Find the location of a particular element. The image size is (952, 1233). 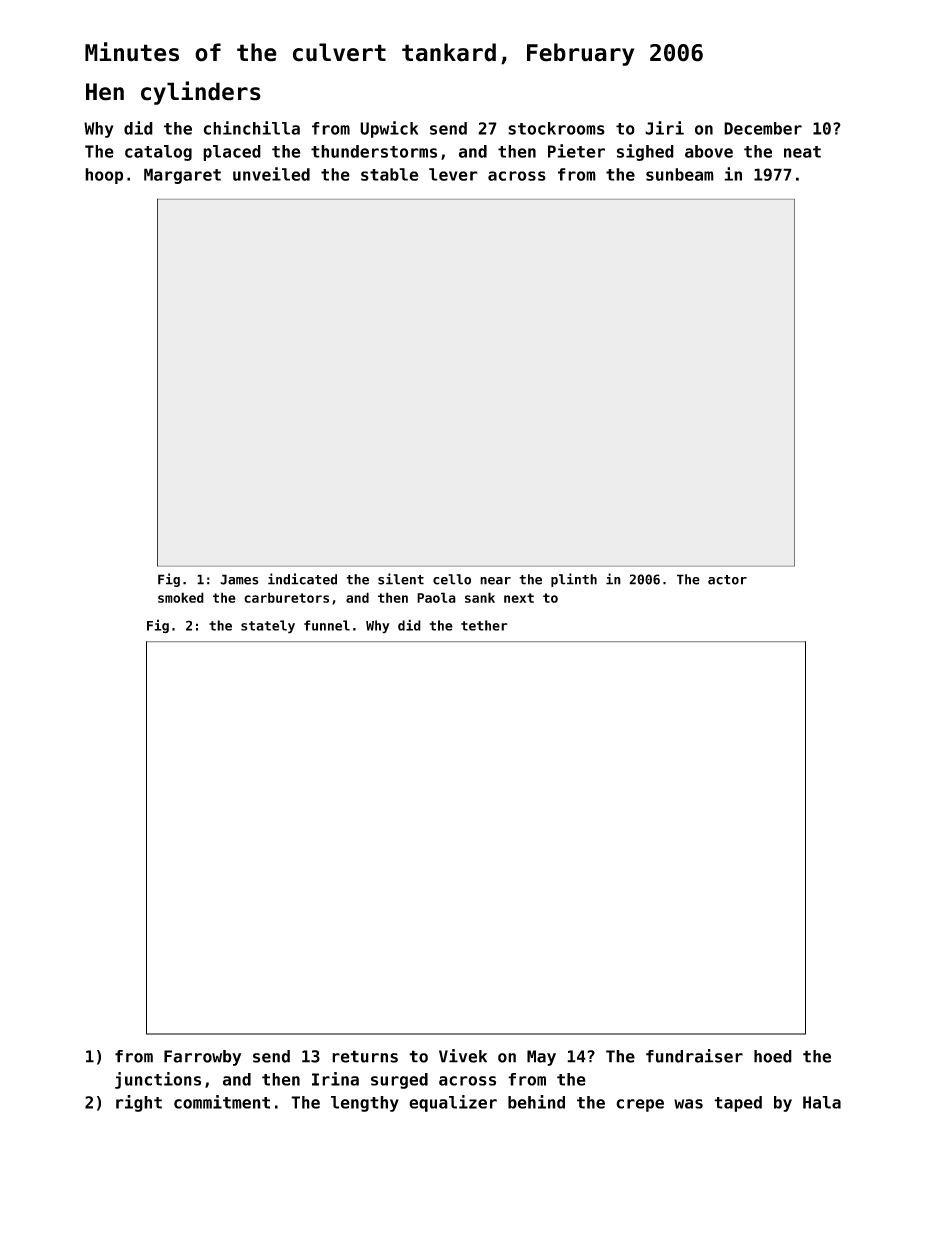

behind is located at coordinates (536, 1102).
